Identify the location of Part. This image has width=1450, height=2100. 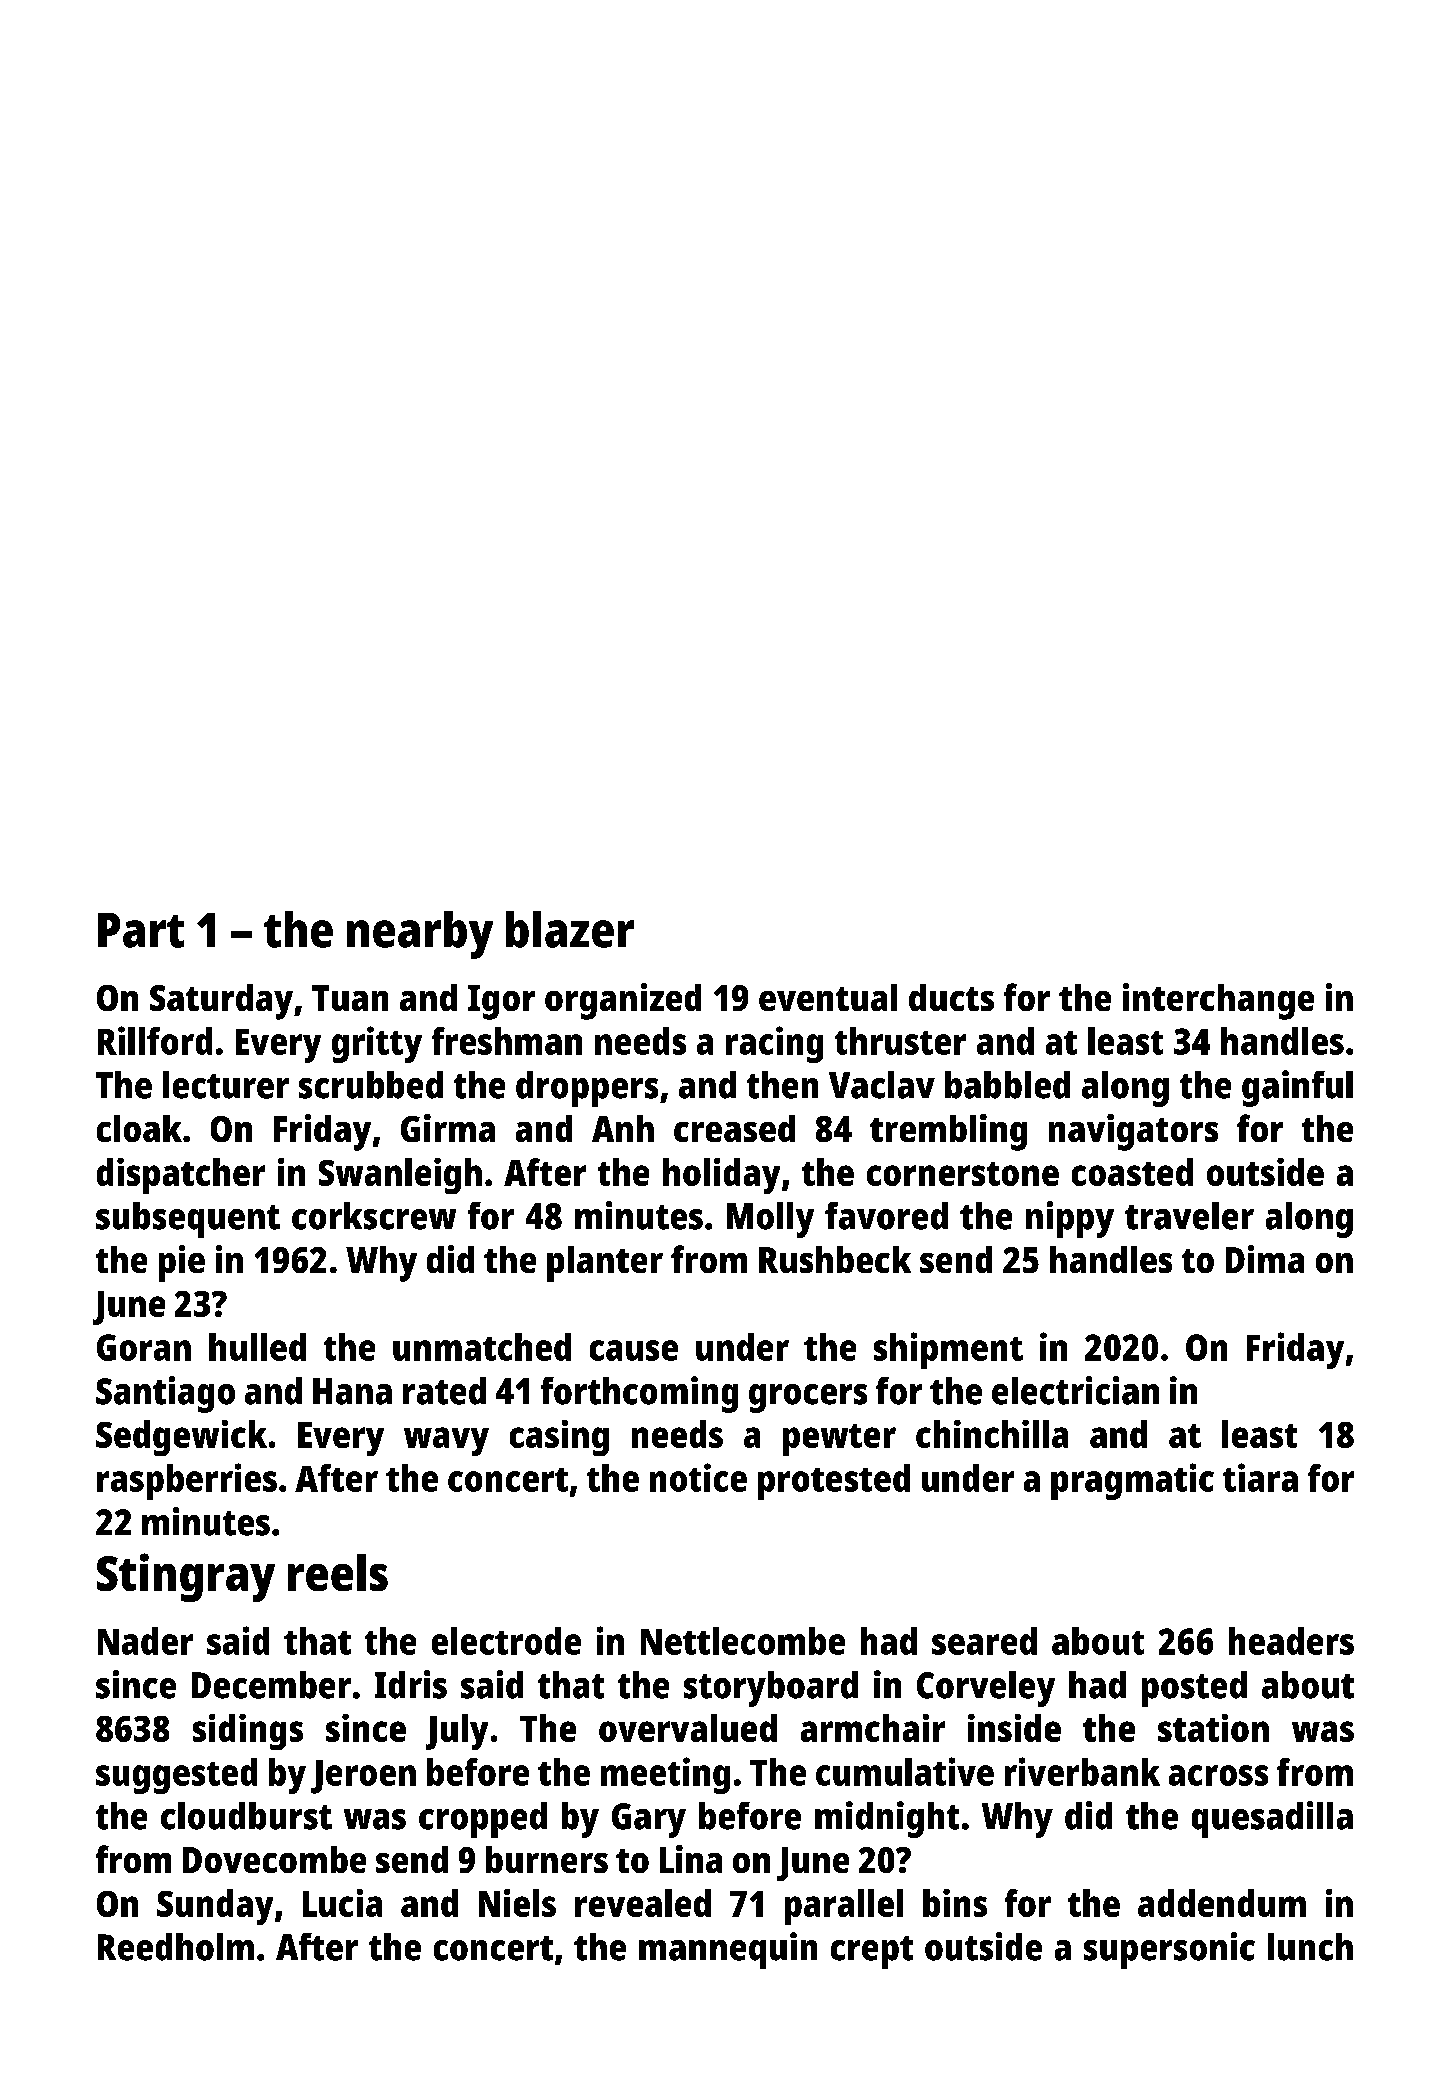
(141, 930).
